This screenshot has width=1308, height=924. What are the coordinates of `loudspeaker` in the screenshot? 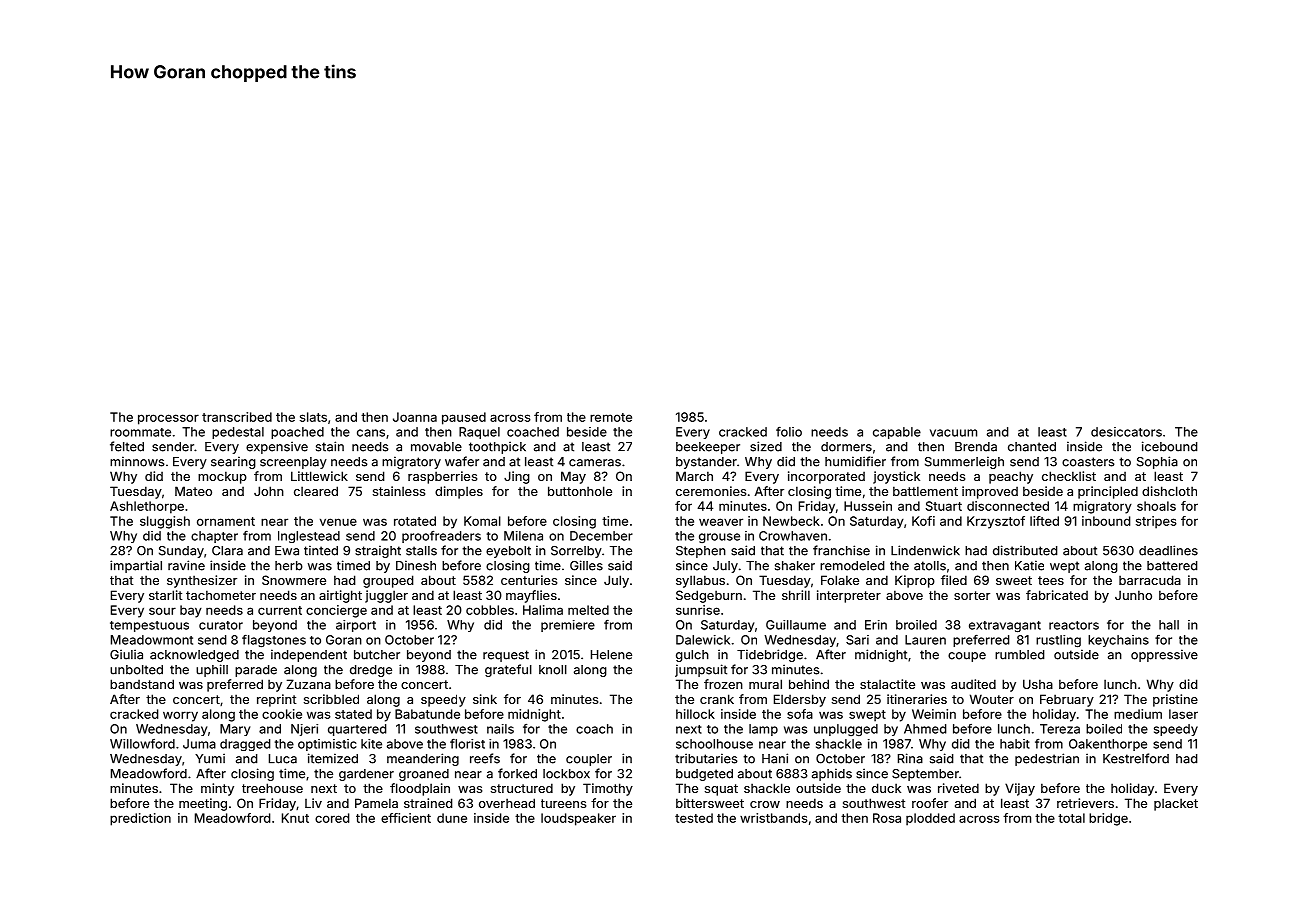 It's located at (578, 819).
